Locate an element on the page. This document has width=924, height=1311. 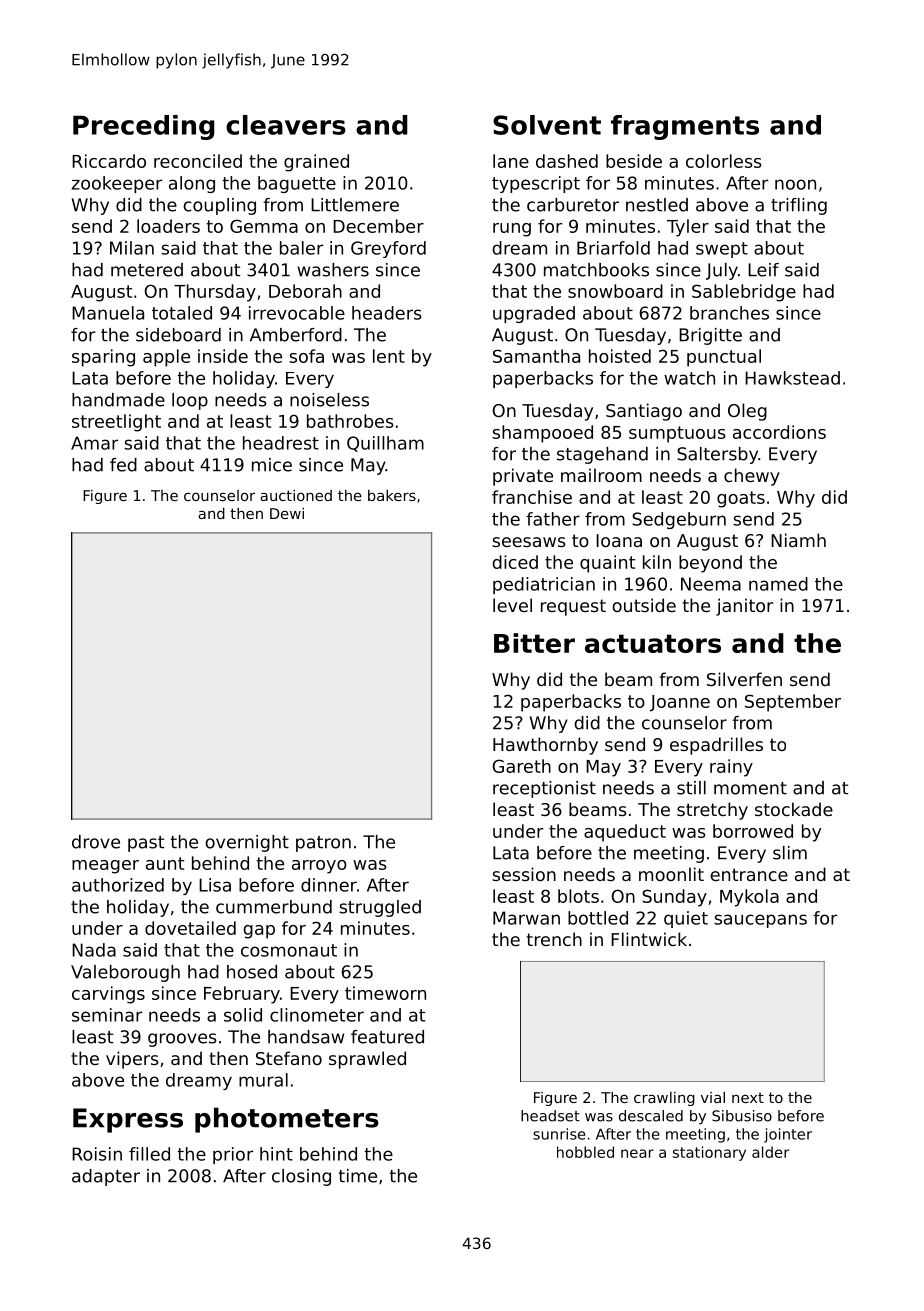
janitor is located at coordinates (744, 607).
